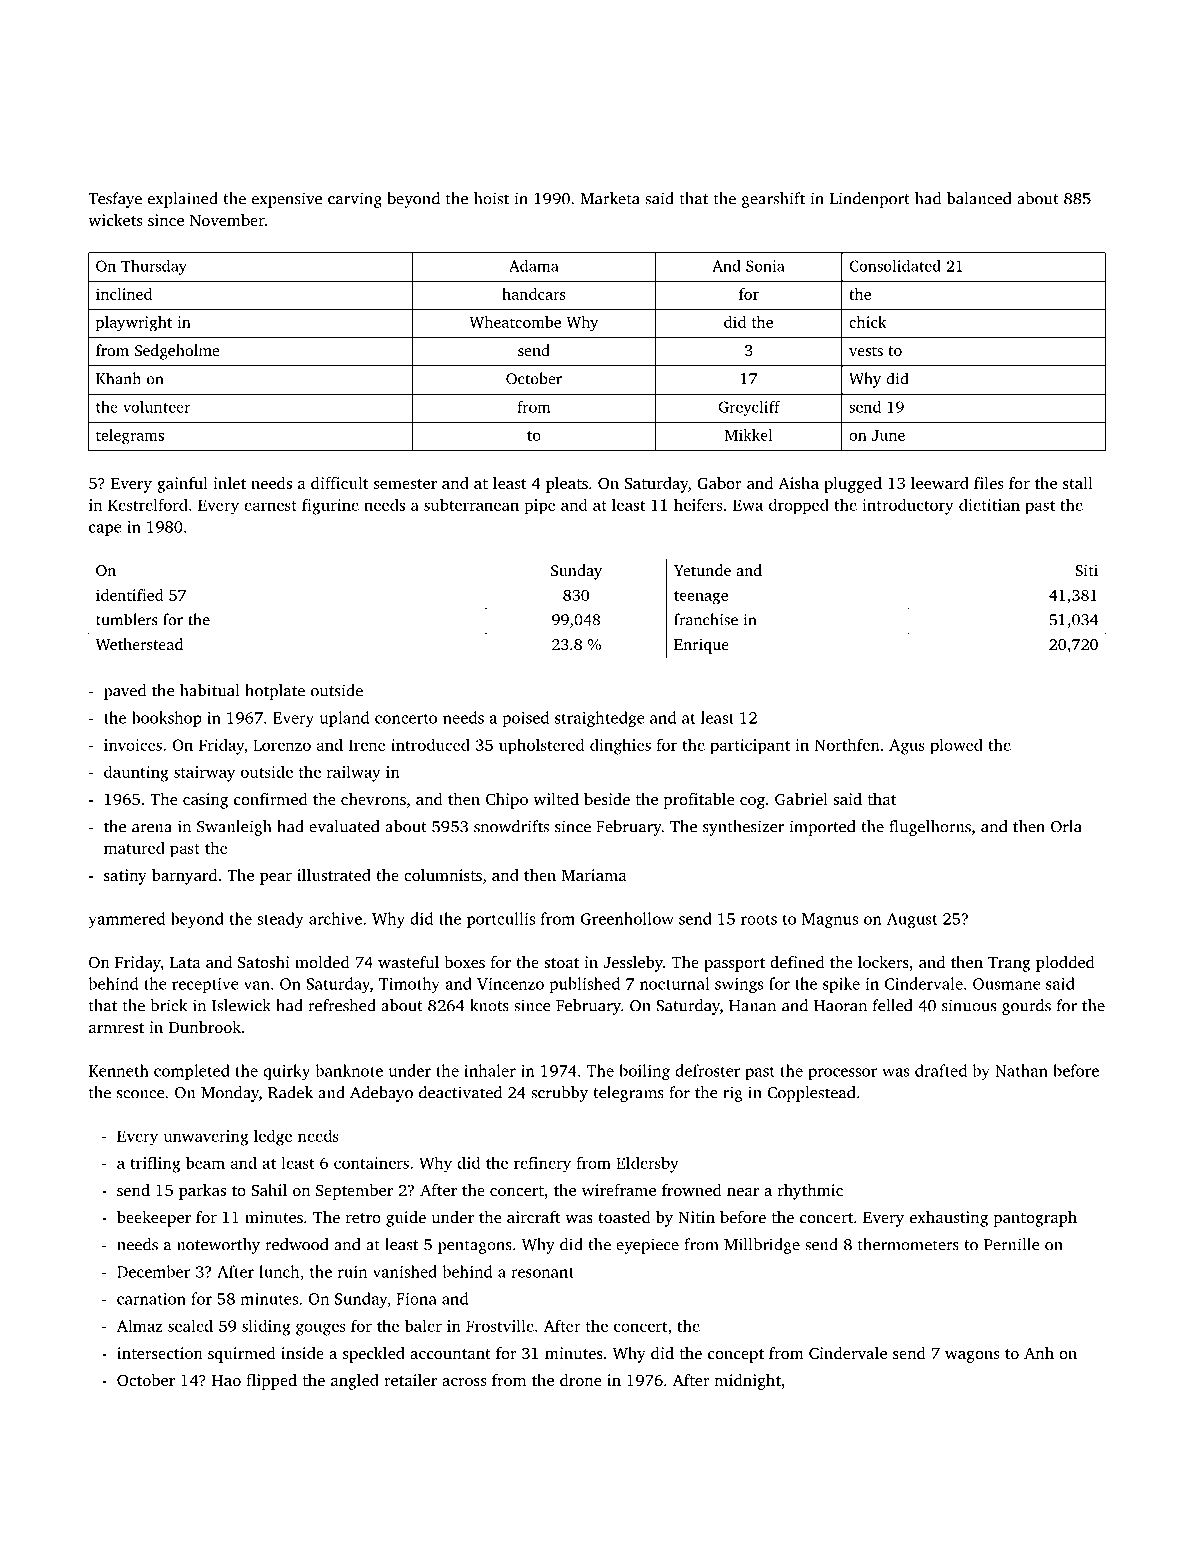  What do you see at coordinates (699, 801) in the document?
I see `profitable` at bounding box center [699, 801].
